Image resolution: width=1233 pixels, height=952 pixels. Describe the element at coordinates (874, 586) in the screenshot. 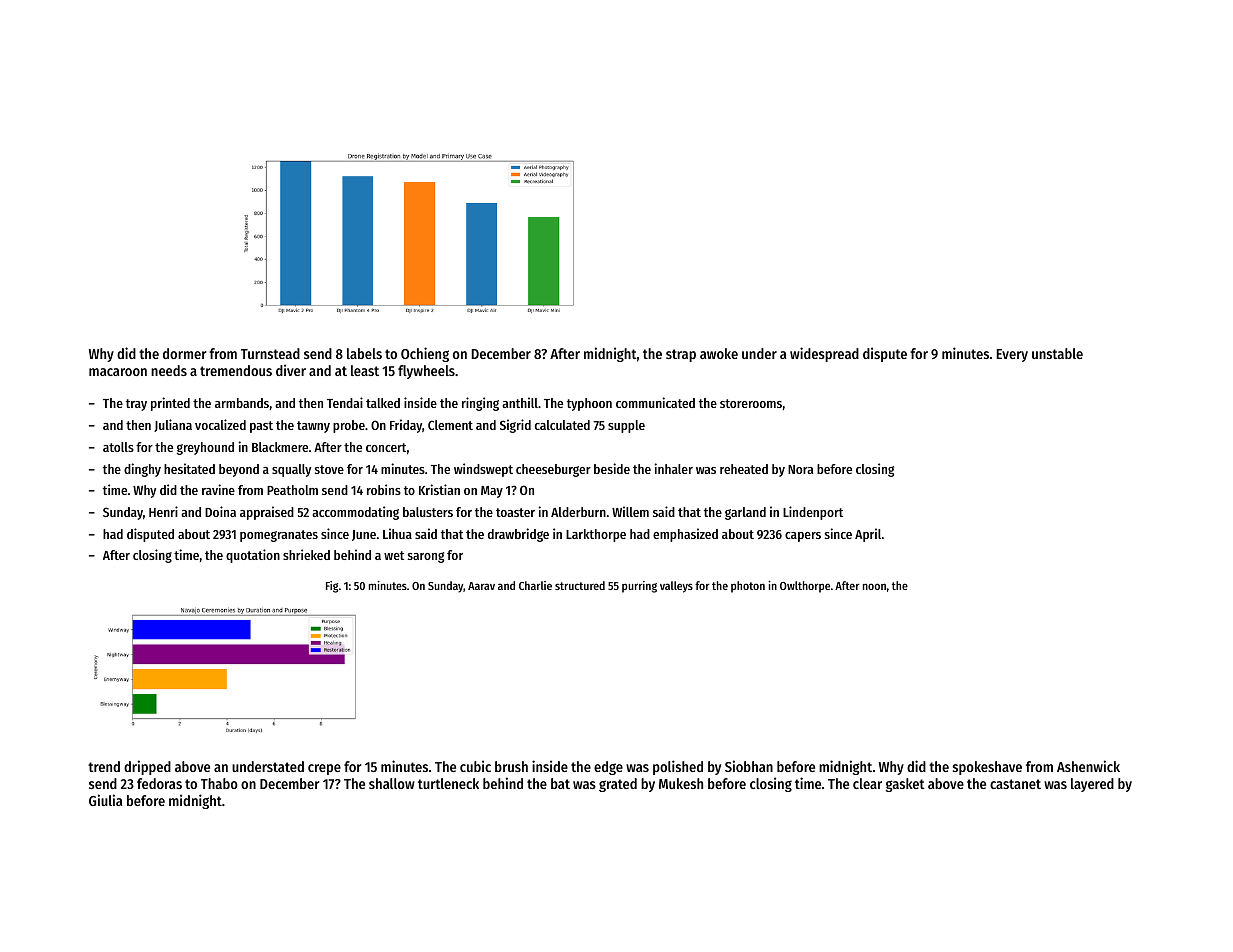

I see `noon` at that location.
